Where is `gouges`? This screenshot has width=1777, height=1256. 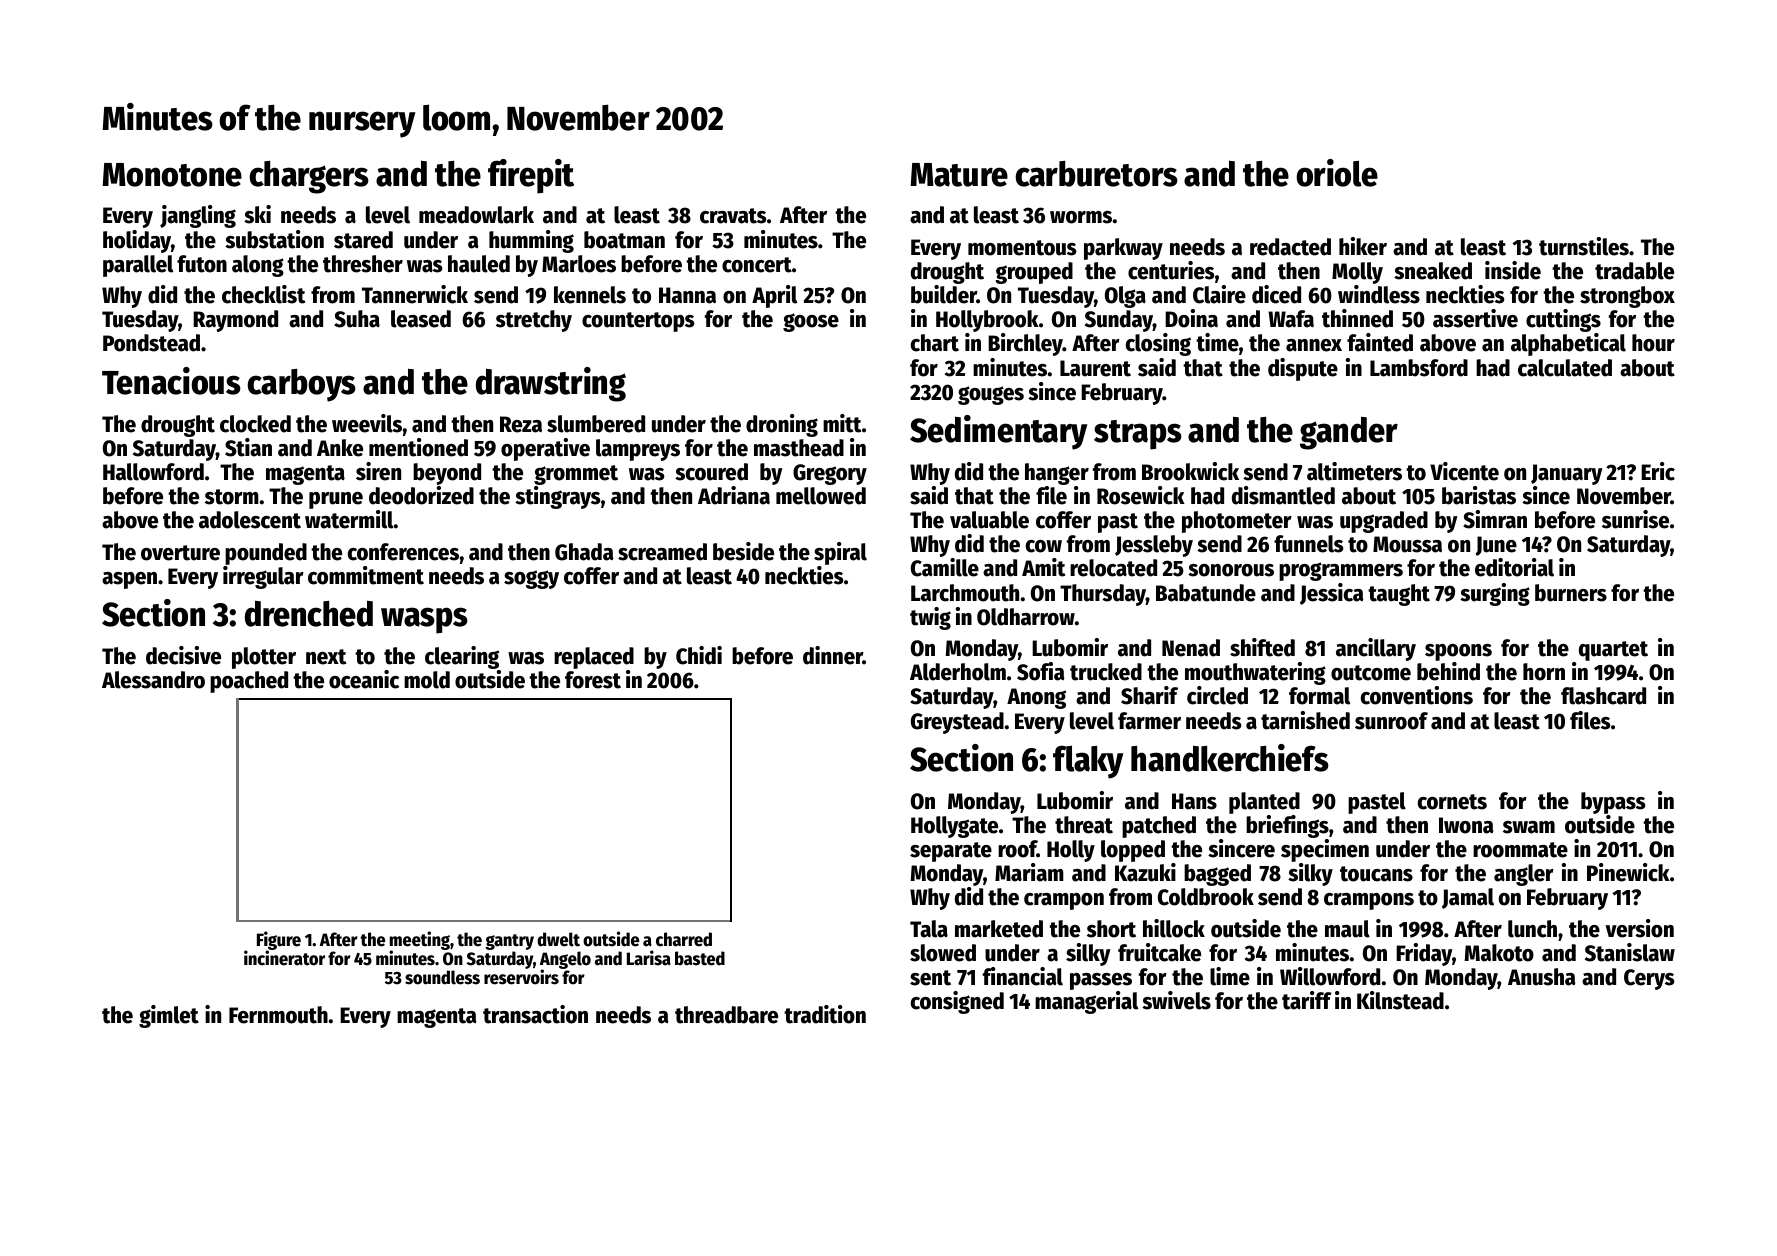
gouges is located at coordinates (991, 395).
